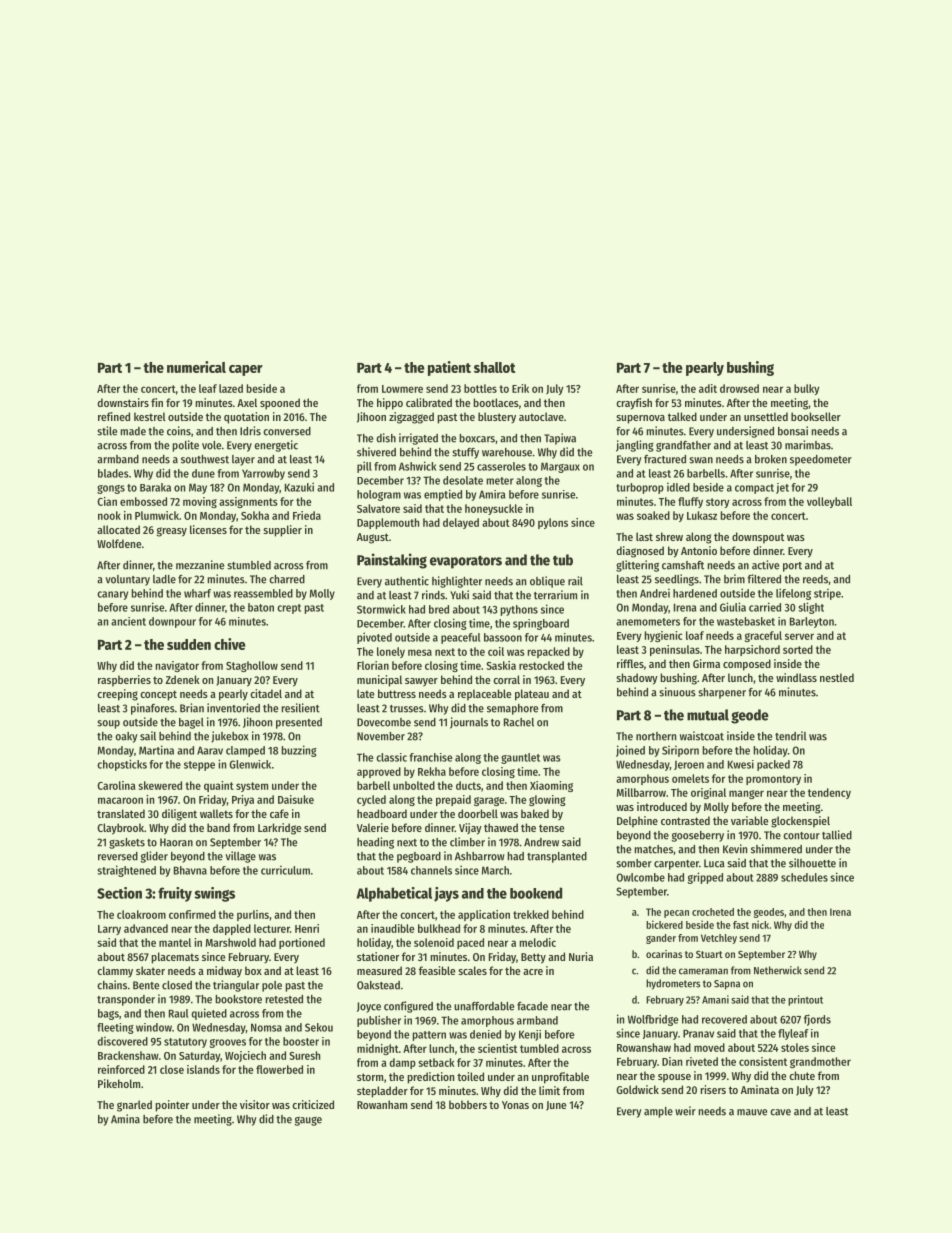 This screenshot has width=952, height=1233. Describe the element at coordinates (530, 1035) in the screenshot. I see `Kenji` at that location.
